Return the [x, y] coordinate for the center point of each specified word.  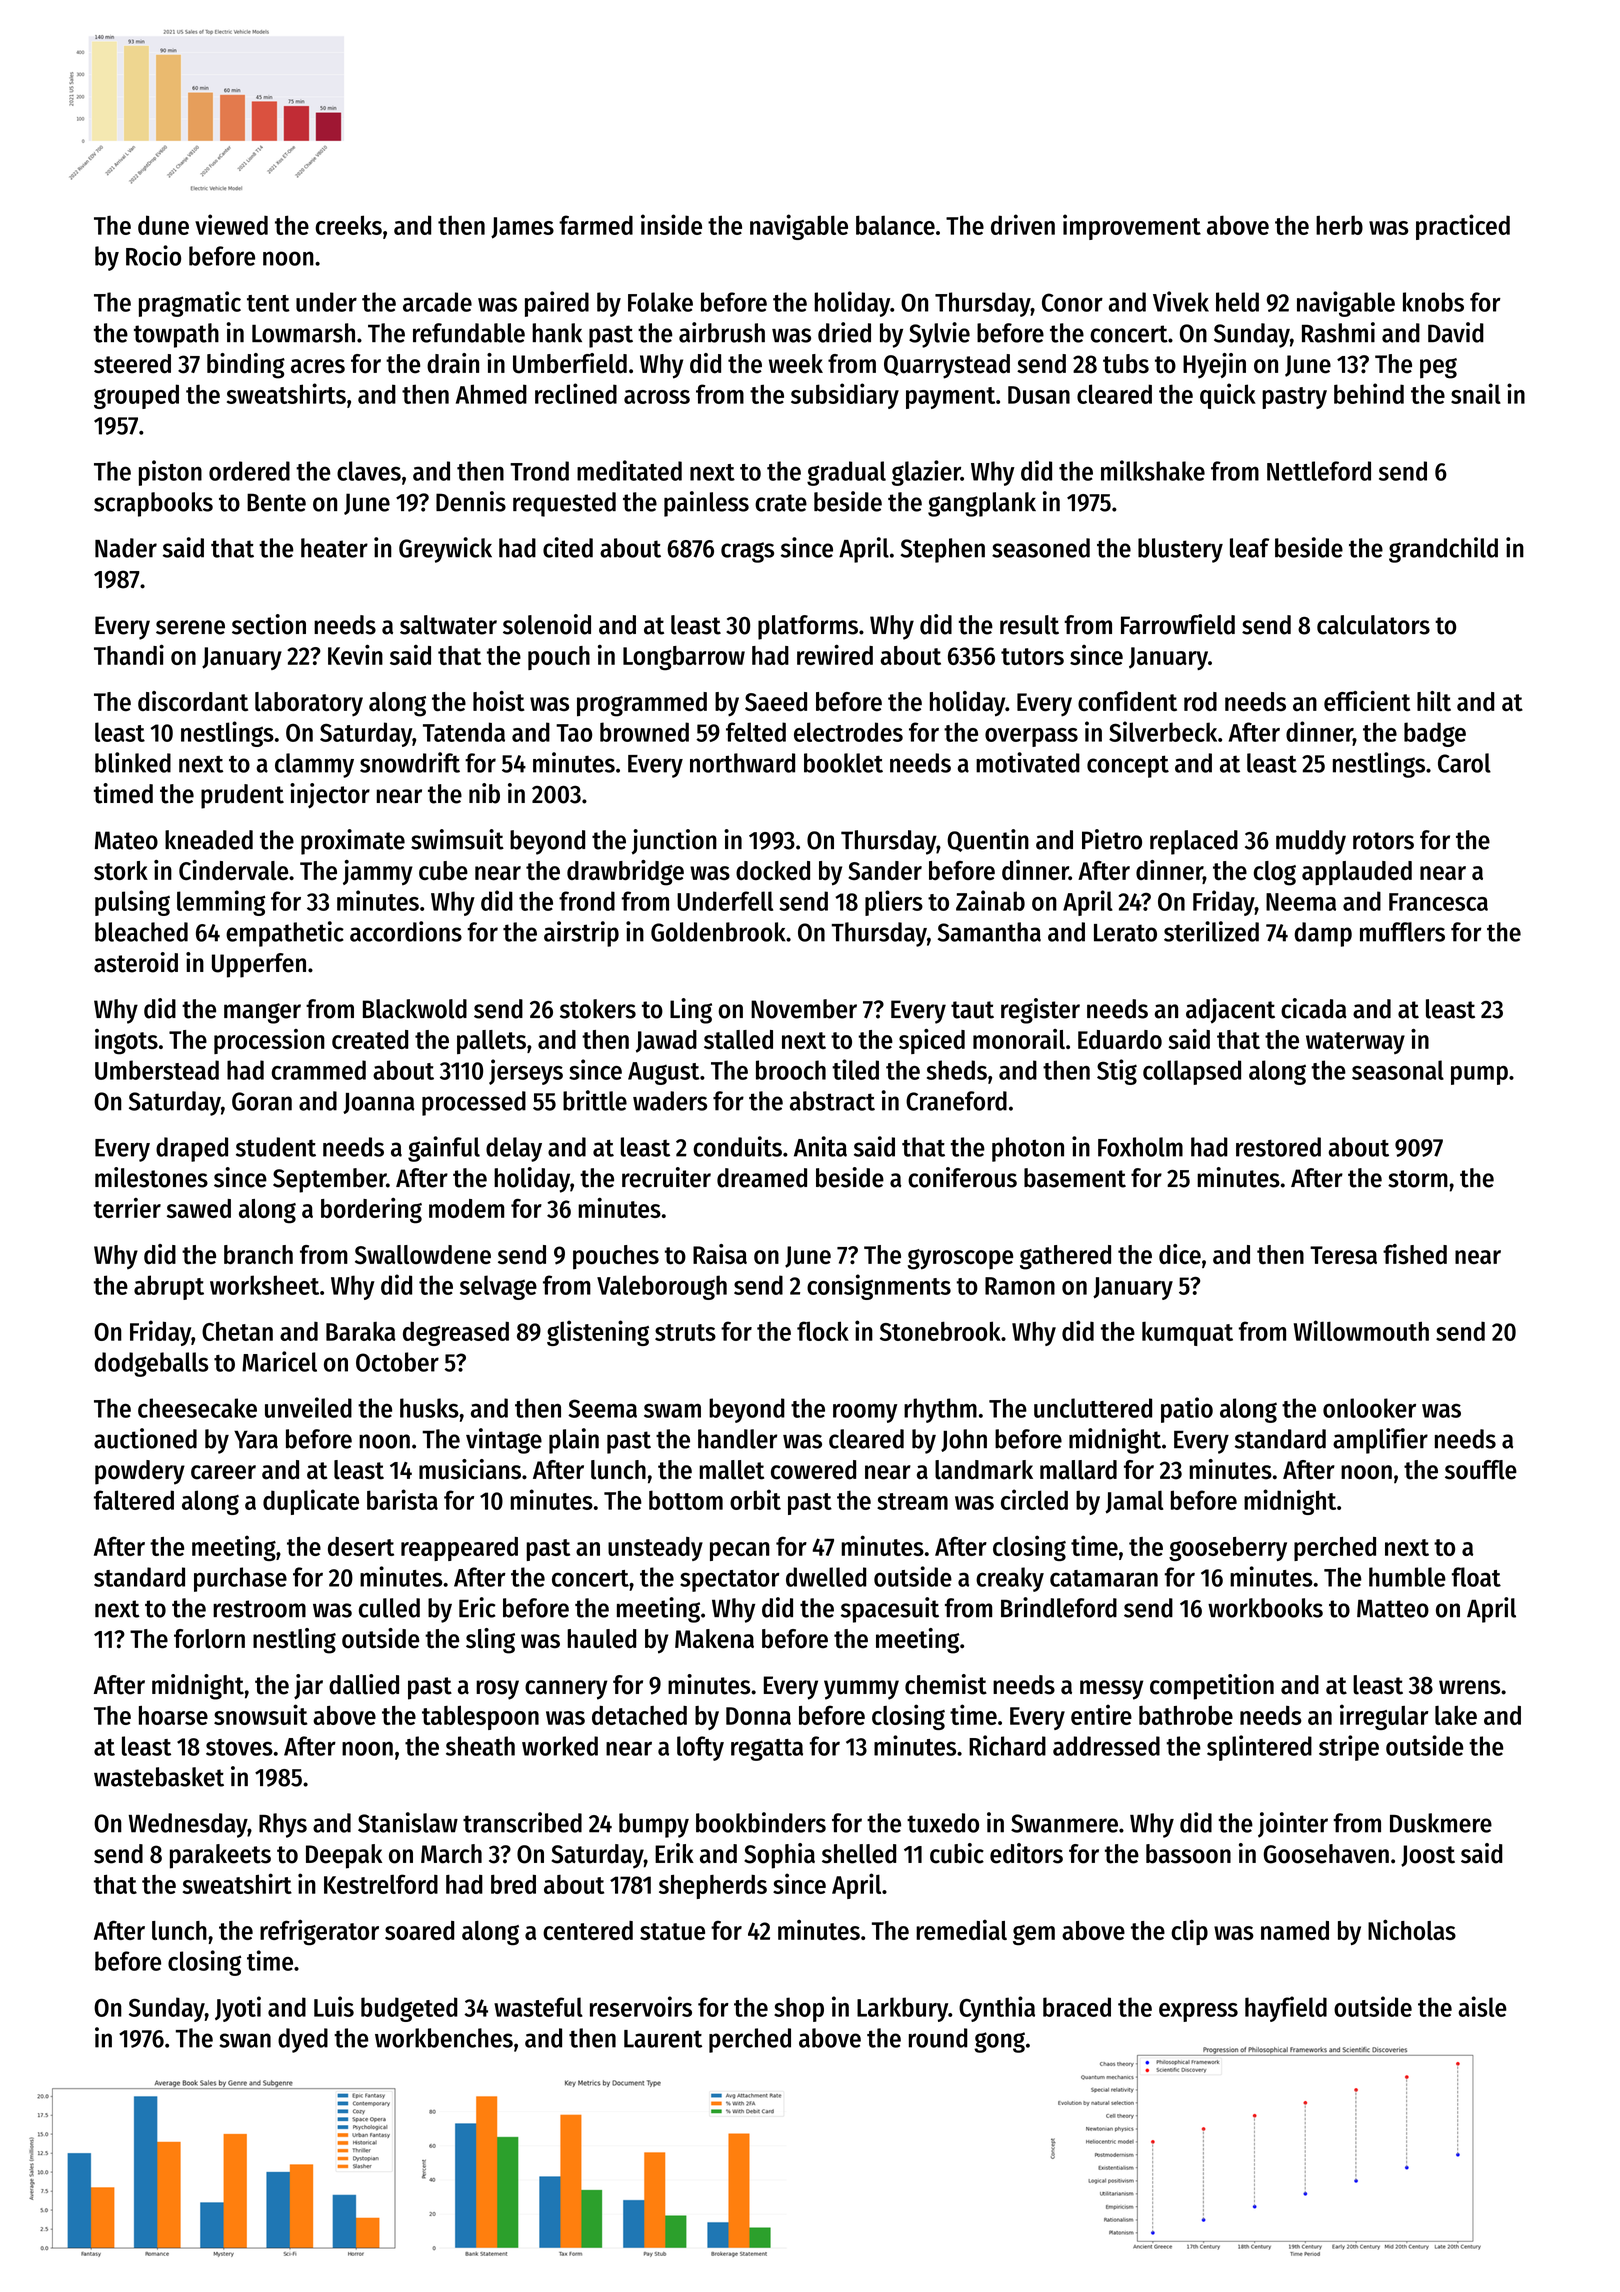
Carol [1464, 763]
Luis [334, 2006]
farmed [596, 225]
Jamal [1134, 1502]
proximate [353, 842]
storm [1418, 1179]
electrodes [848, 732]
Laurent [663, 2039]
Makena [714, 1639]
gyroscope [960, 1259]
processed [474, 1103]
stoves [239, 1747]
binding [246, 366]
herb [1339, 225]
